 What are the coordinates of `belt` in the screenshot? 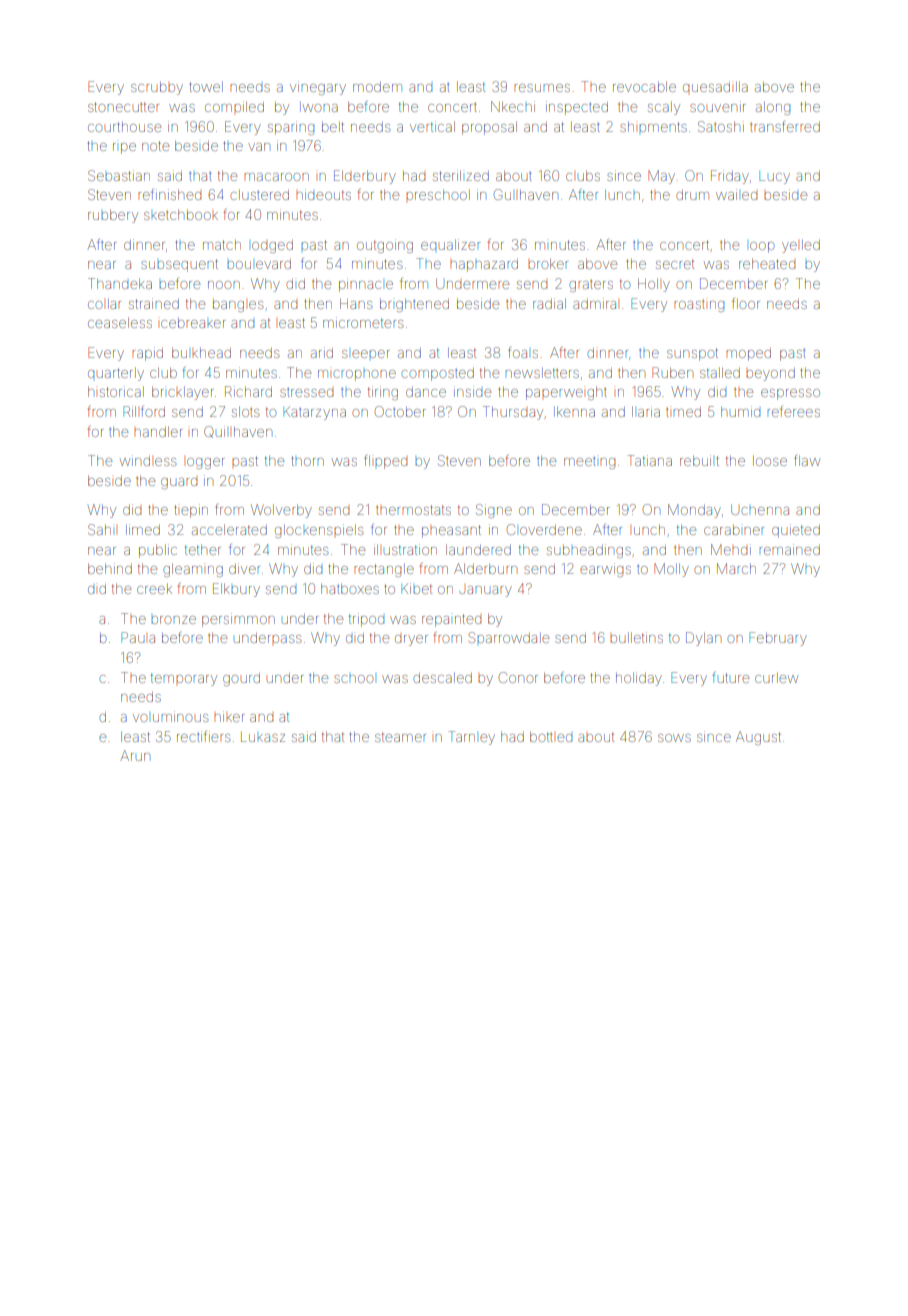 It's located at (333, 127).
